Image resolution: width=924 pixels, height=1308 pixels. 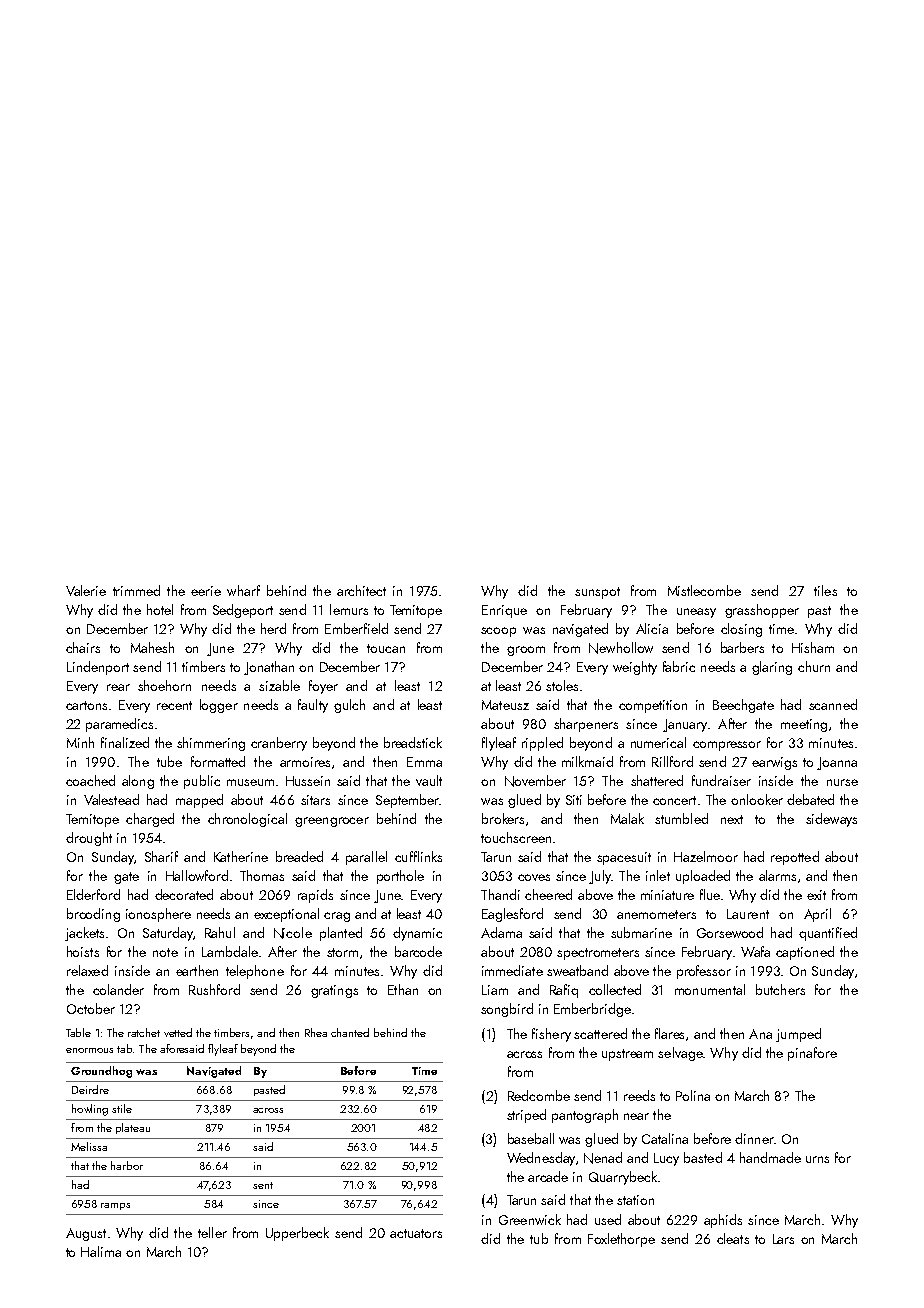 I want to click on inlet, so click(x=658, y=875).
